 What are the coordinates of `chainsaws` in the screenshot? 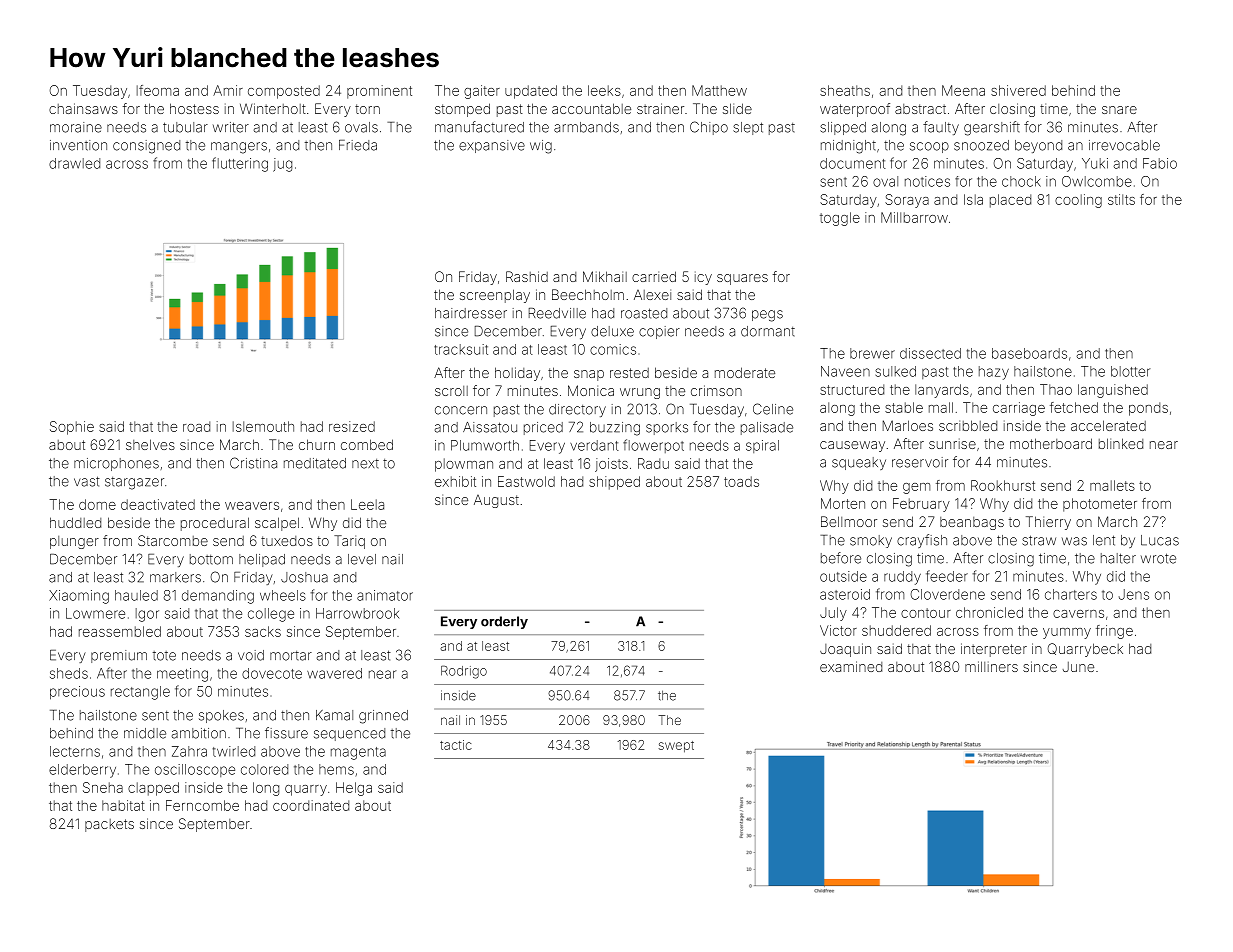 It's located at (83, 108).
